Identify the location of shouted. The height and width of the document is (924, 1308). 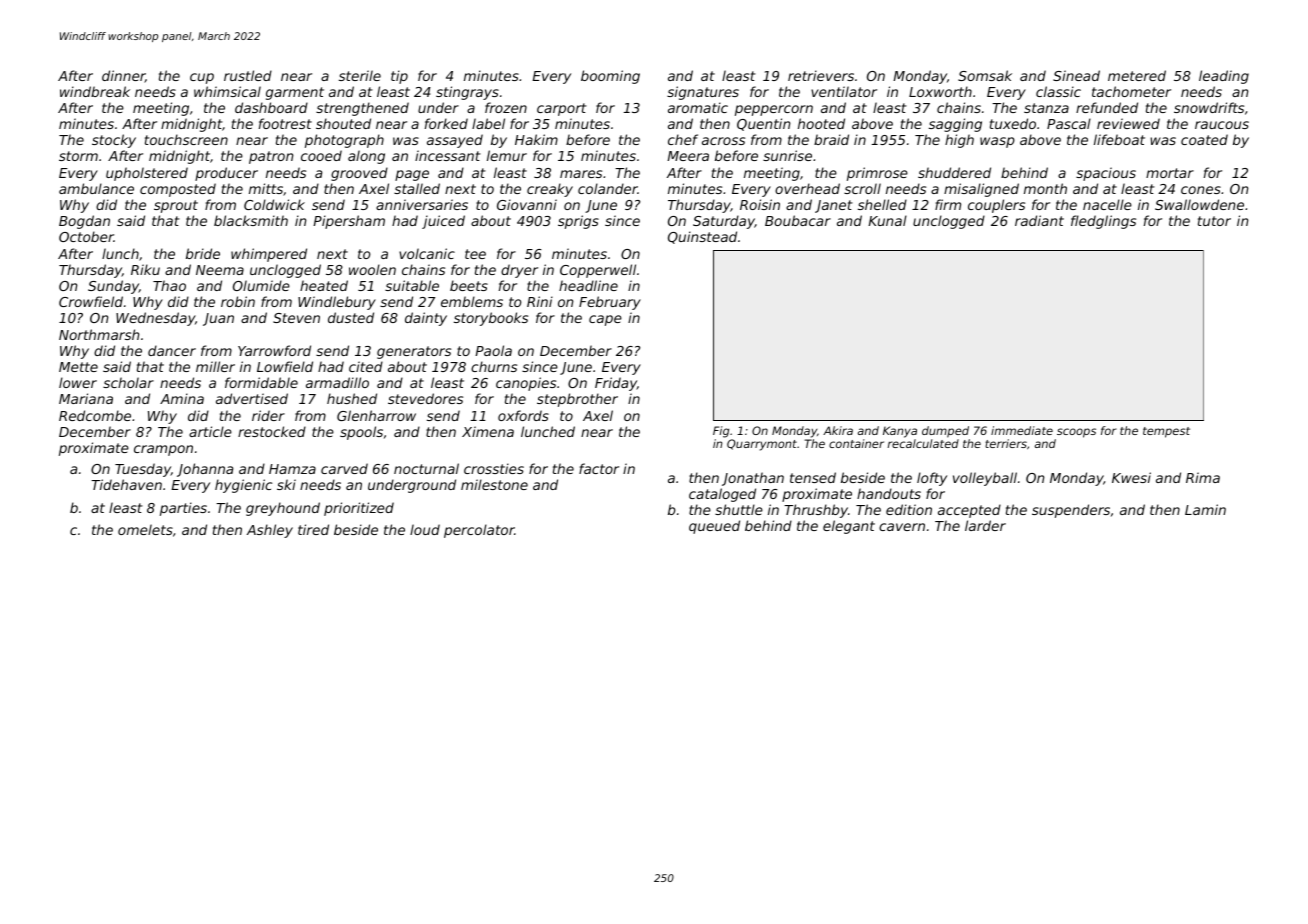
(343, 123).
